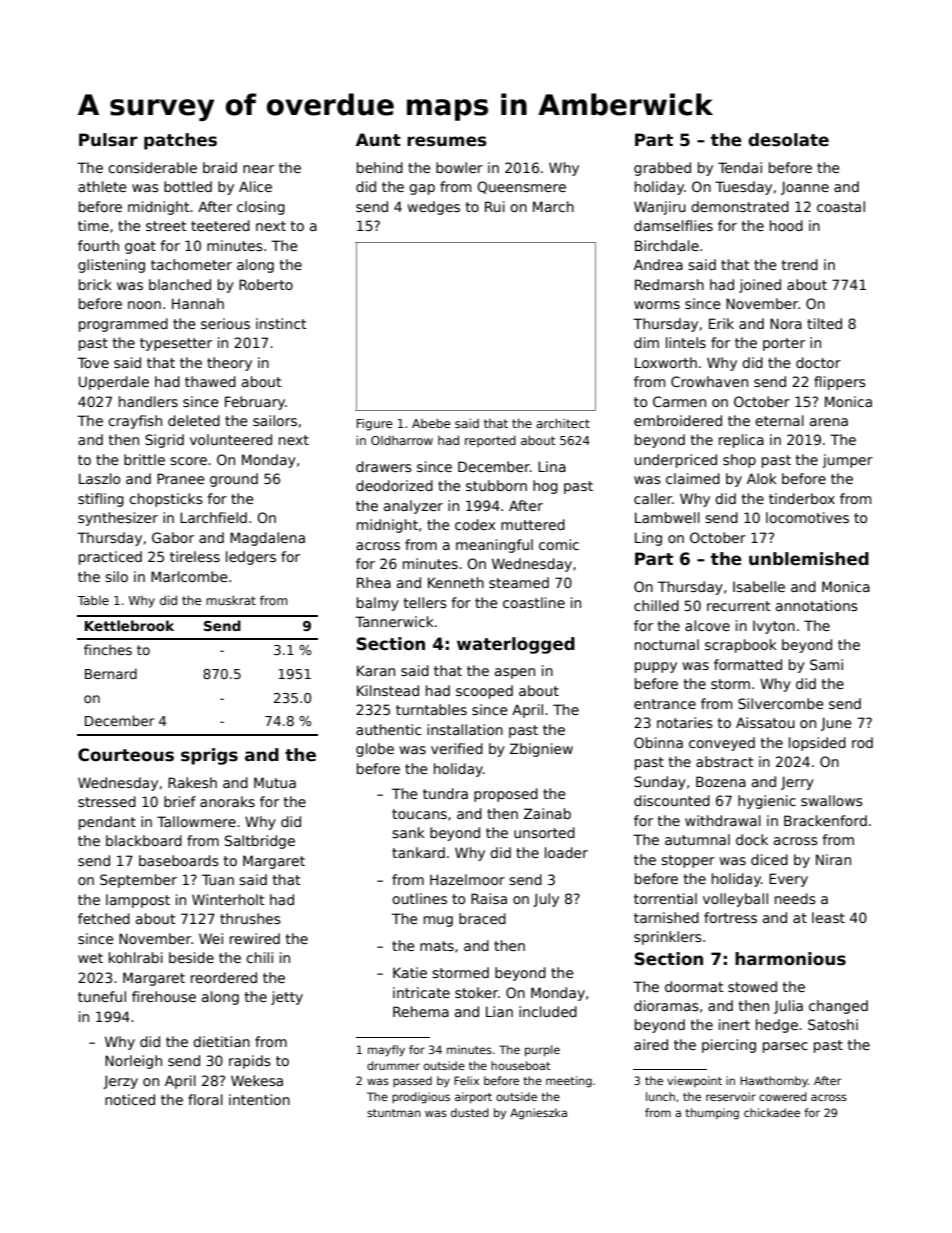 The width and height of the image is (952, 1233). What do you see at coordinates (739, 606) in the image?
I see `recurrent` at bounding box center [739, 606].
